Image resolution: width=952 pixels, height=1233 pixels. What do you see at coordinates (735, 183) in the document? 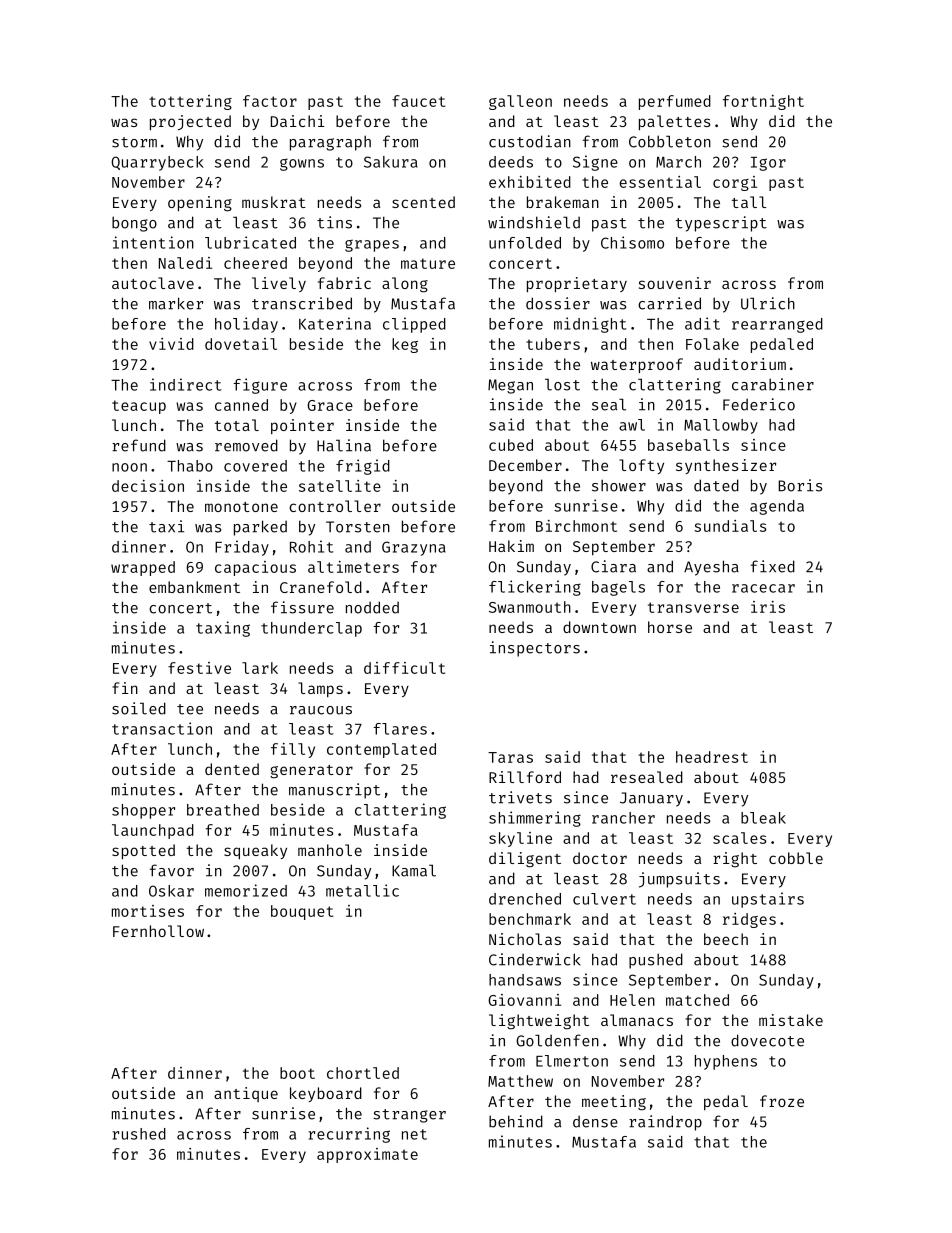
I see `corgi` at bounding box center [735, 183].
